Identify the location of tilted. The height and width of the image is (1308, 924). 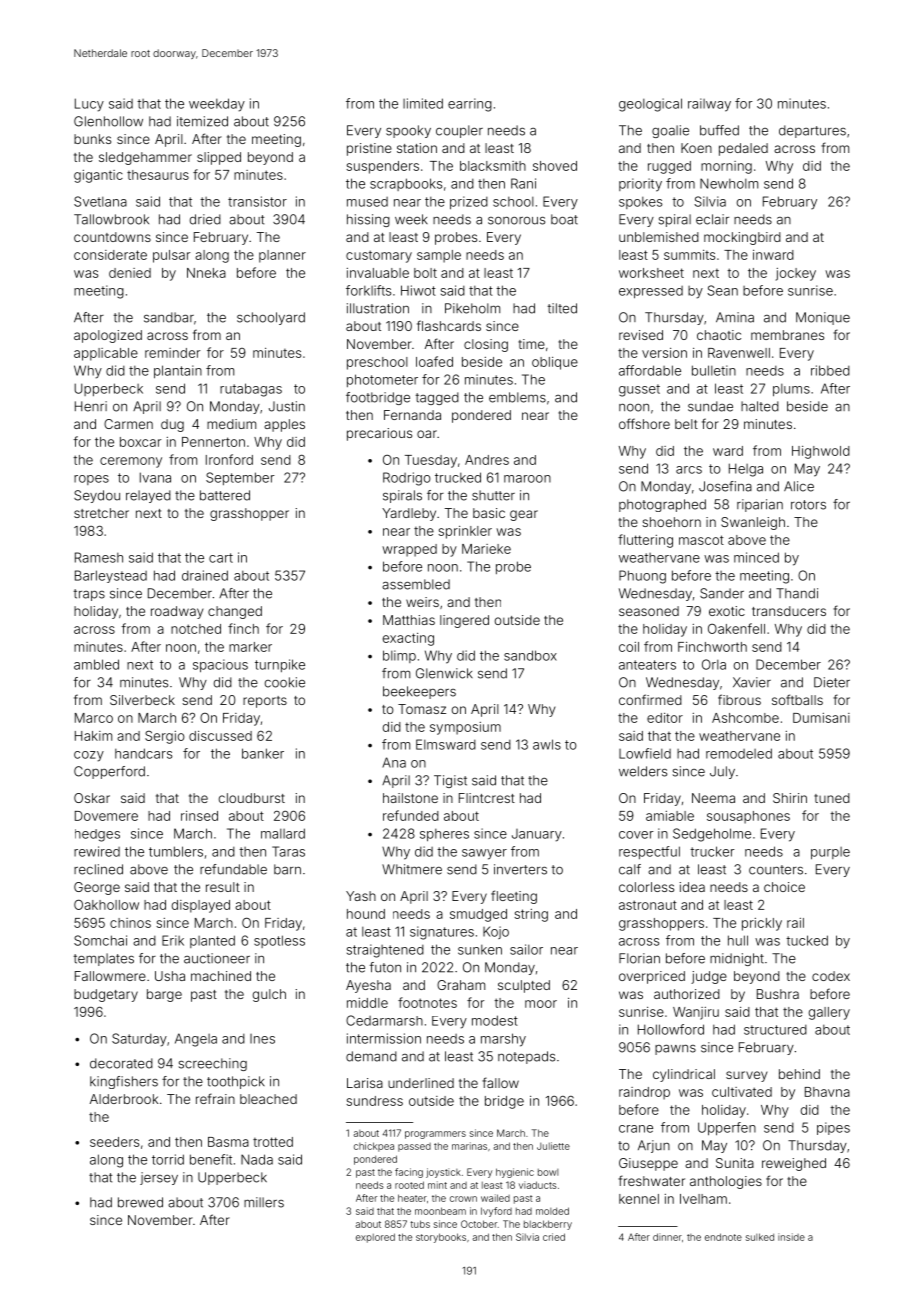
(562, 308).
